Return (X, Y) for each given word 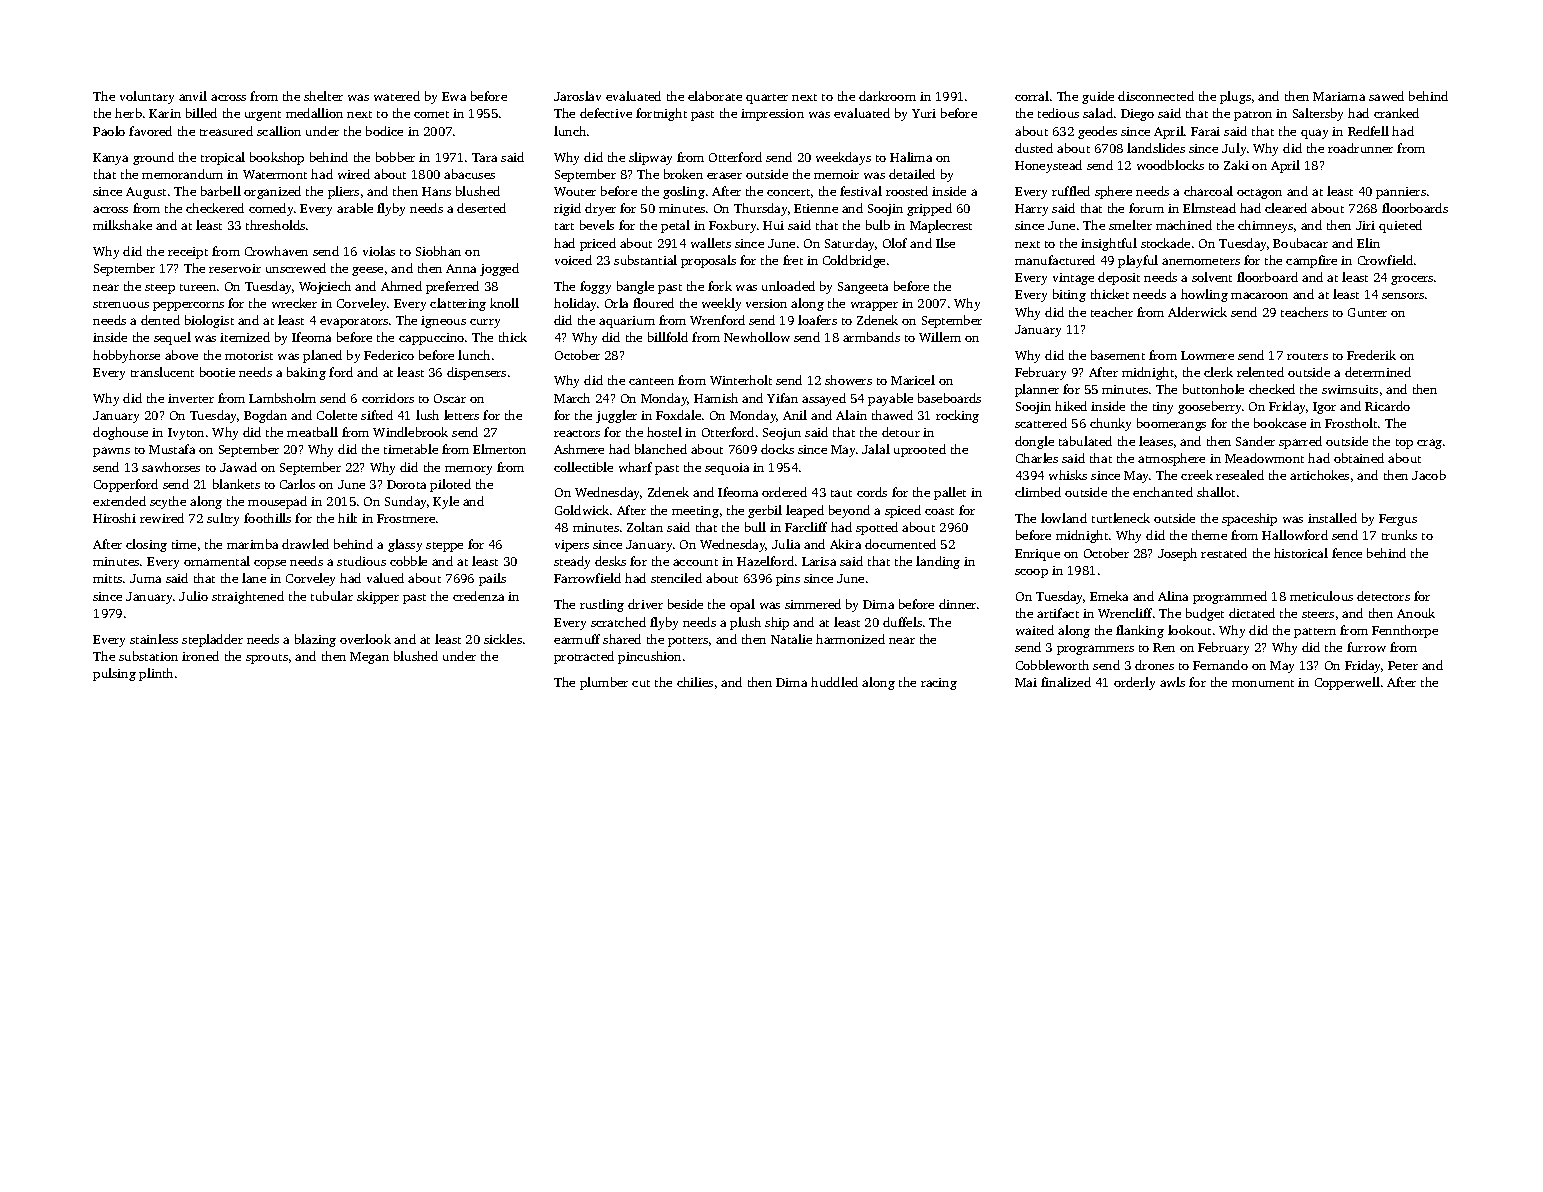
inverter (191, 398)
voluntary (147, 97)
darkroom (887, 96)
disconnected (1156, 96)
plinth (156, 674)
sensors (1403, 296)
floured (653, 303)
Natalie (791, 639)
